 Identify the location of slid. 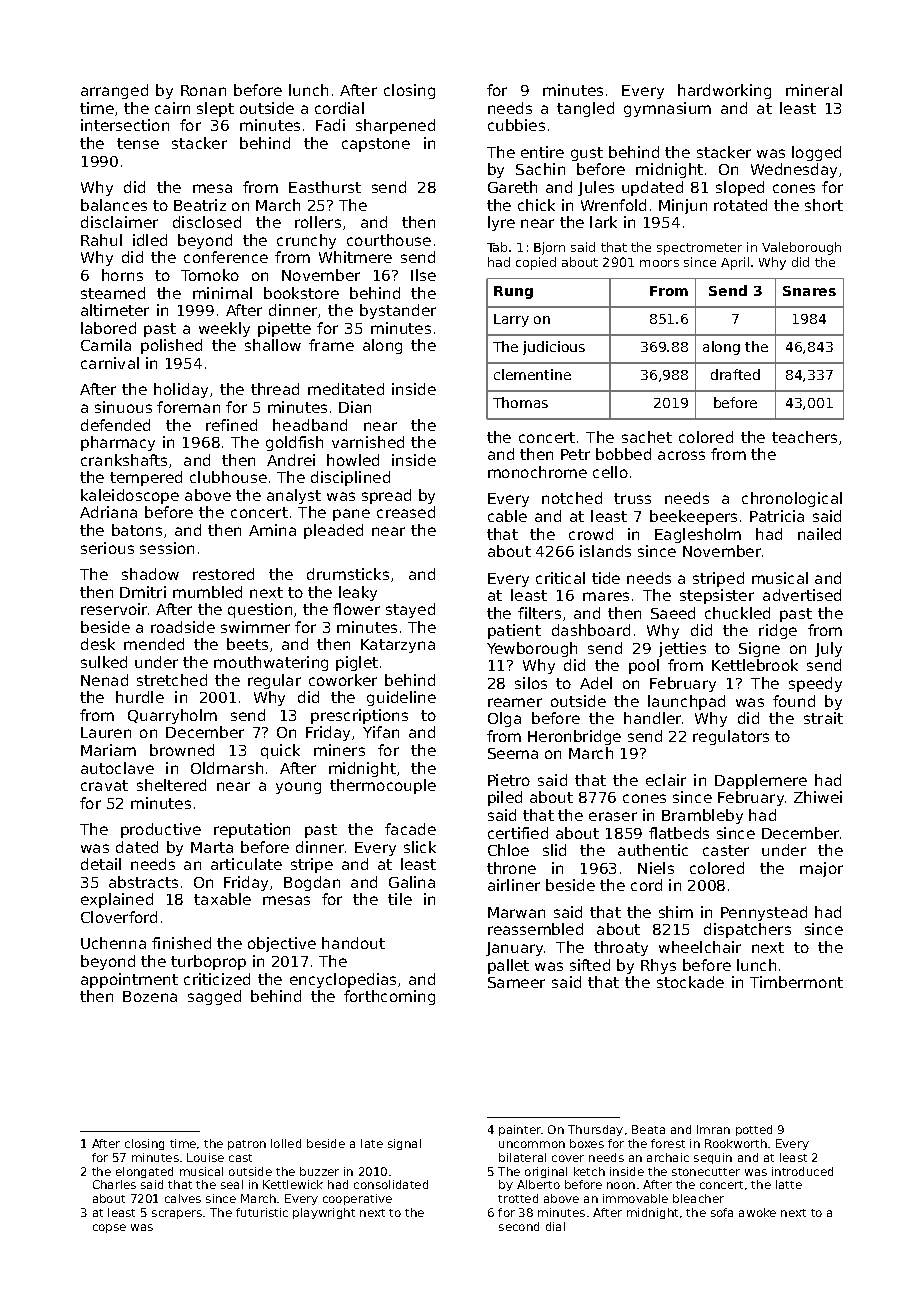
(554, 850).
